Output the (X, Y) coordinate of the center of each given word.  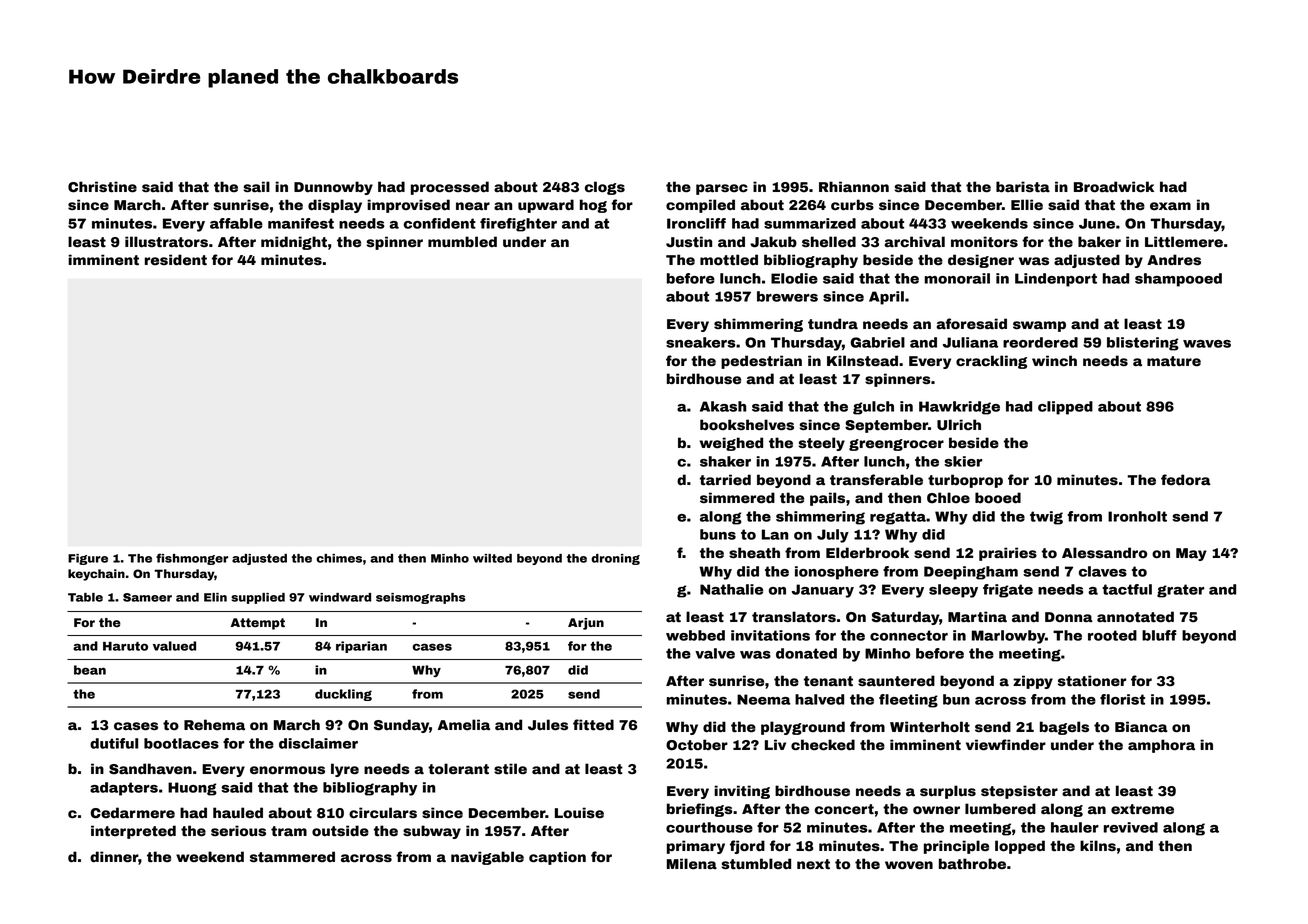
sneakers (700, 342)
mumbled (462, 242)
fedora (1186, 480)
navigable (487, 858)
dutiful (114, 743)
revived (1131, 827)
